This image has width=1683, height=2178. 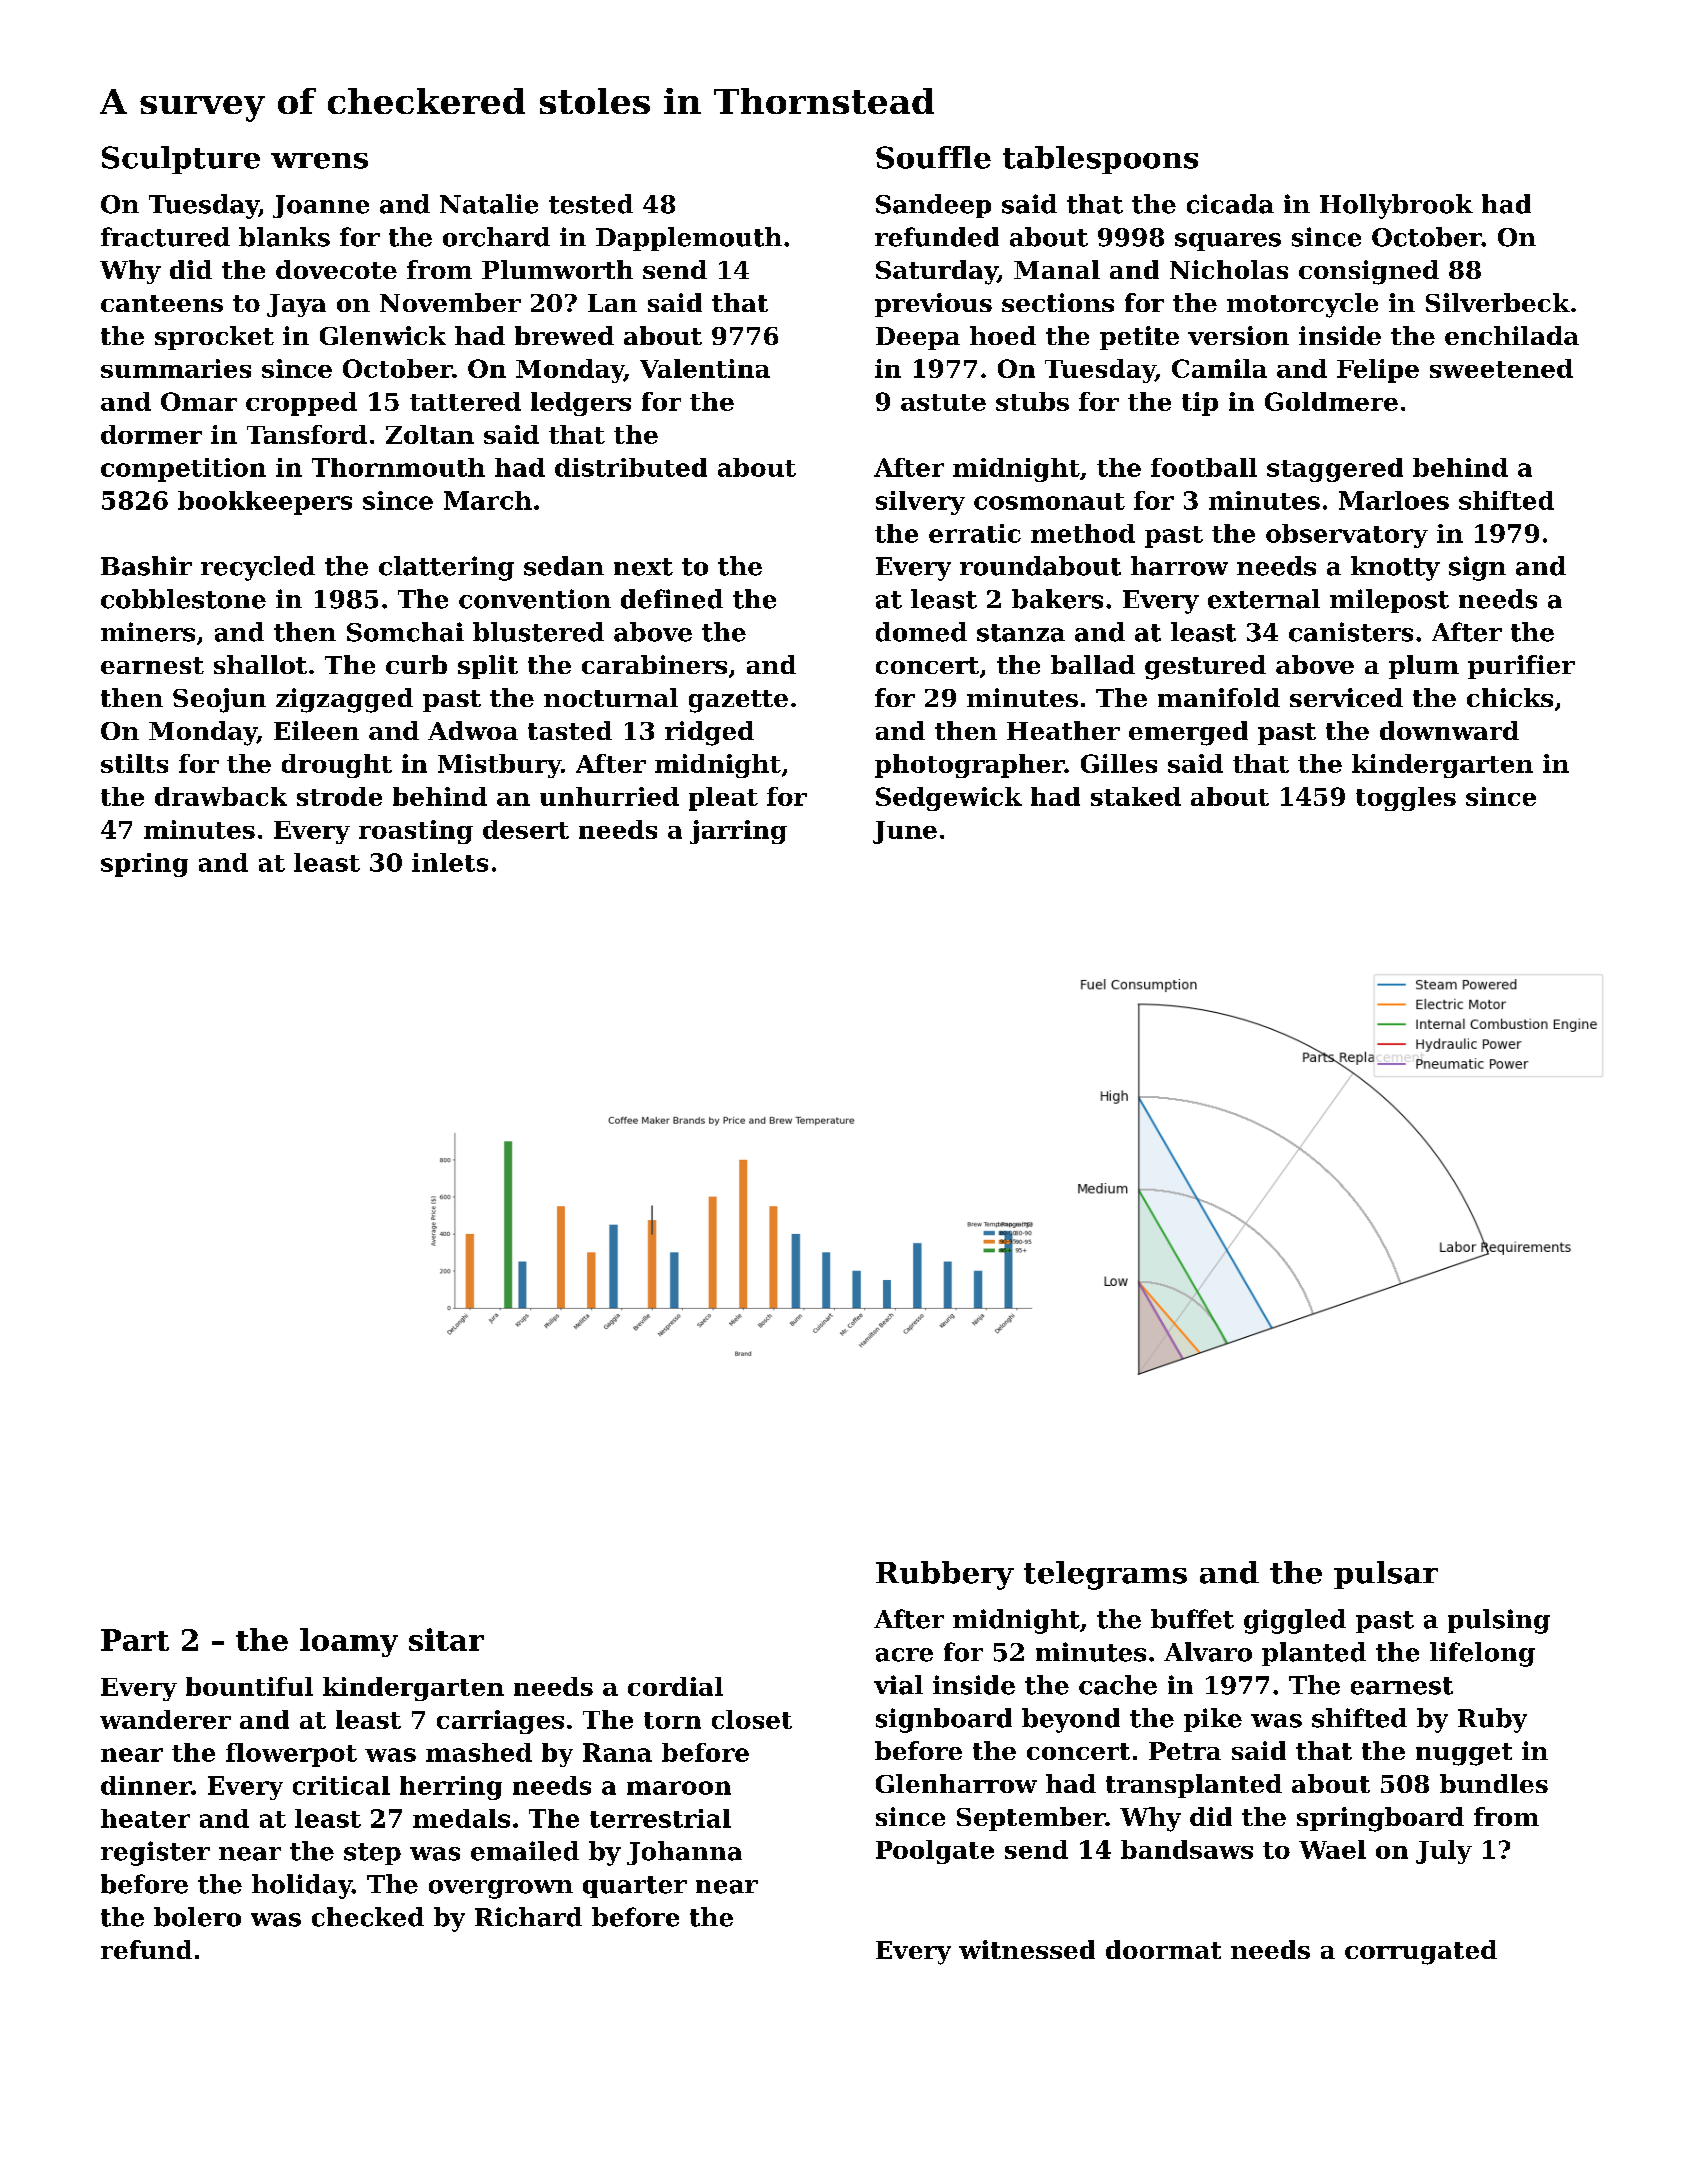 I want to click on sitar, so click(x=446, y=1639).
